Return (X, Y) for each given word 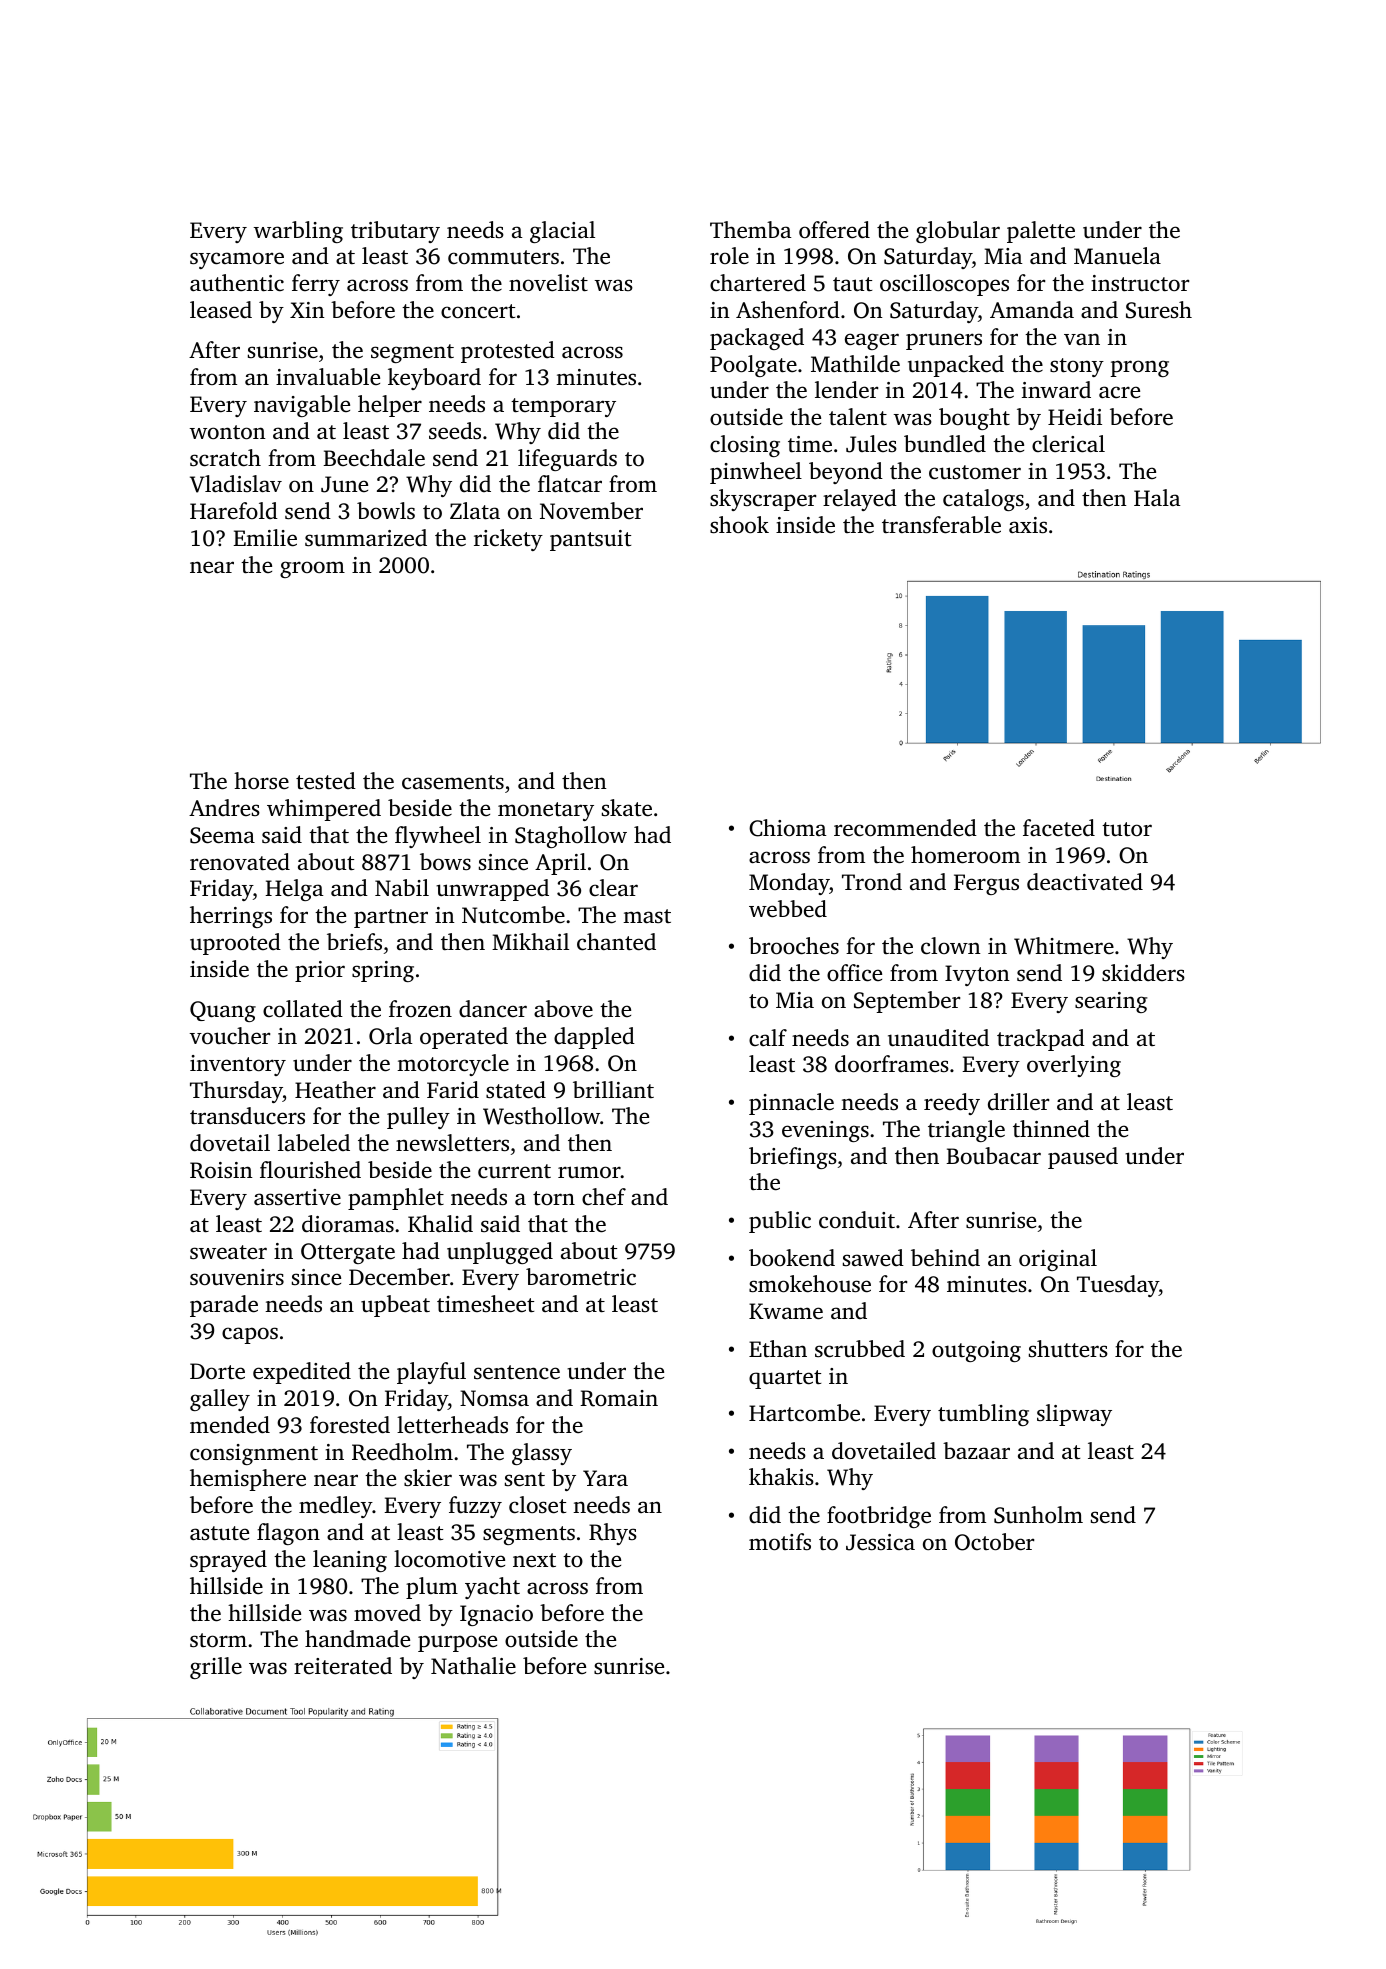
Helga (294, 890)
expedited (302, 1373)
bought (974, 419)
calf (768, 1037)
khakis (781, 1476)
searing (1111, 1002)
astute (219, 1533)
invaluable (328, 376)
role (729, 255)
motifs (780, 1542)
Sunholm (1038, 1515)
